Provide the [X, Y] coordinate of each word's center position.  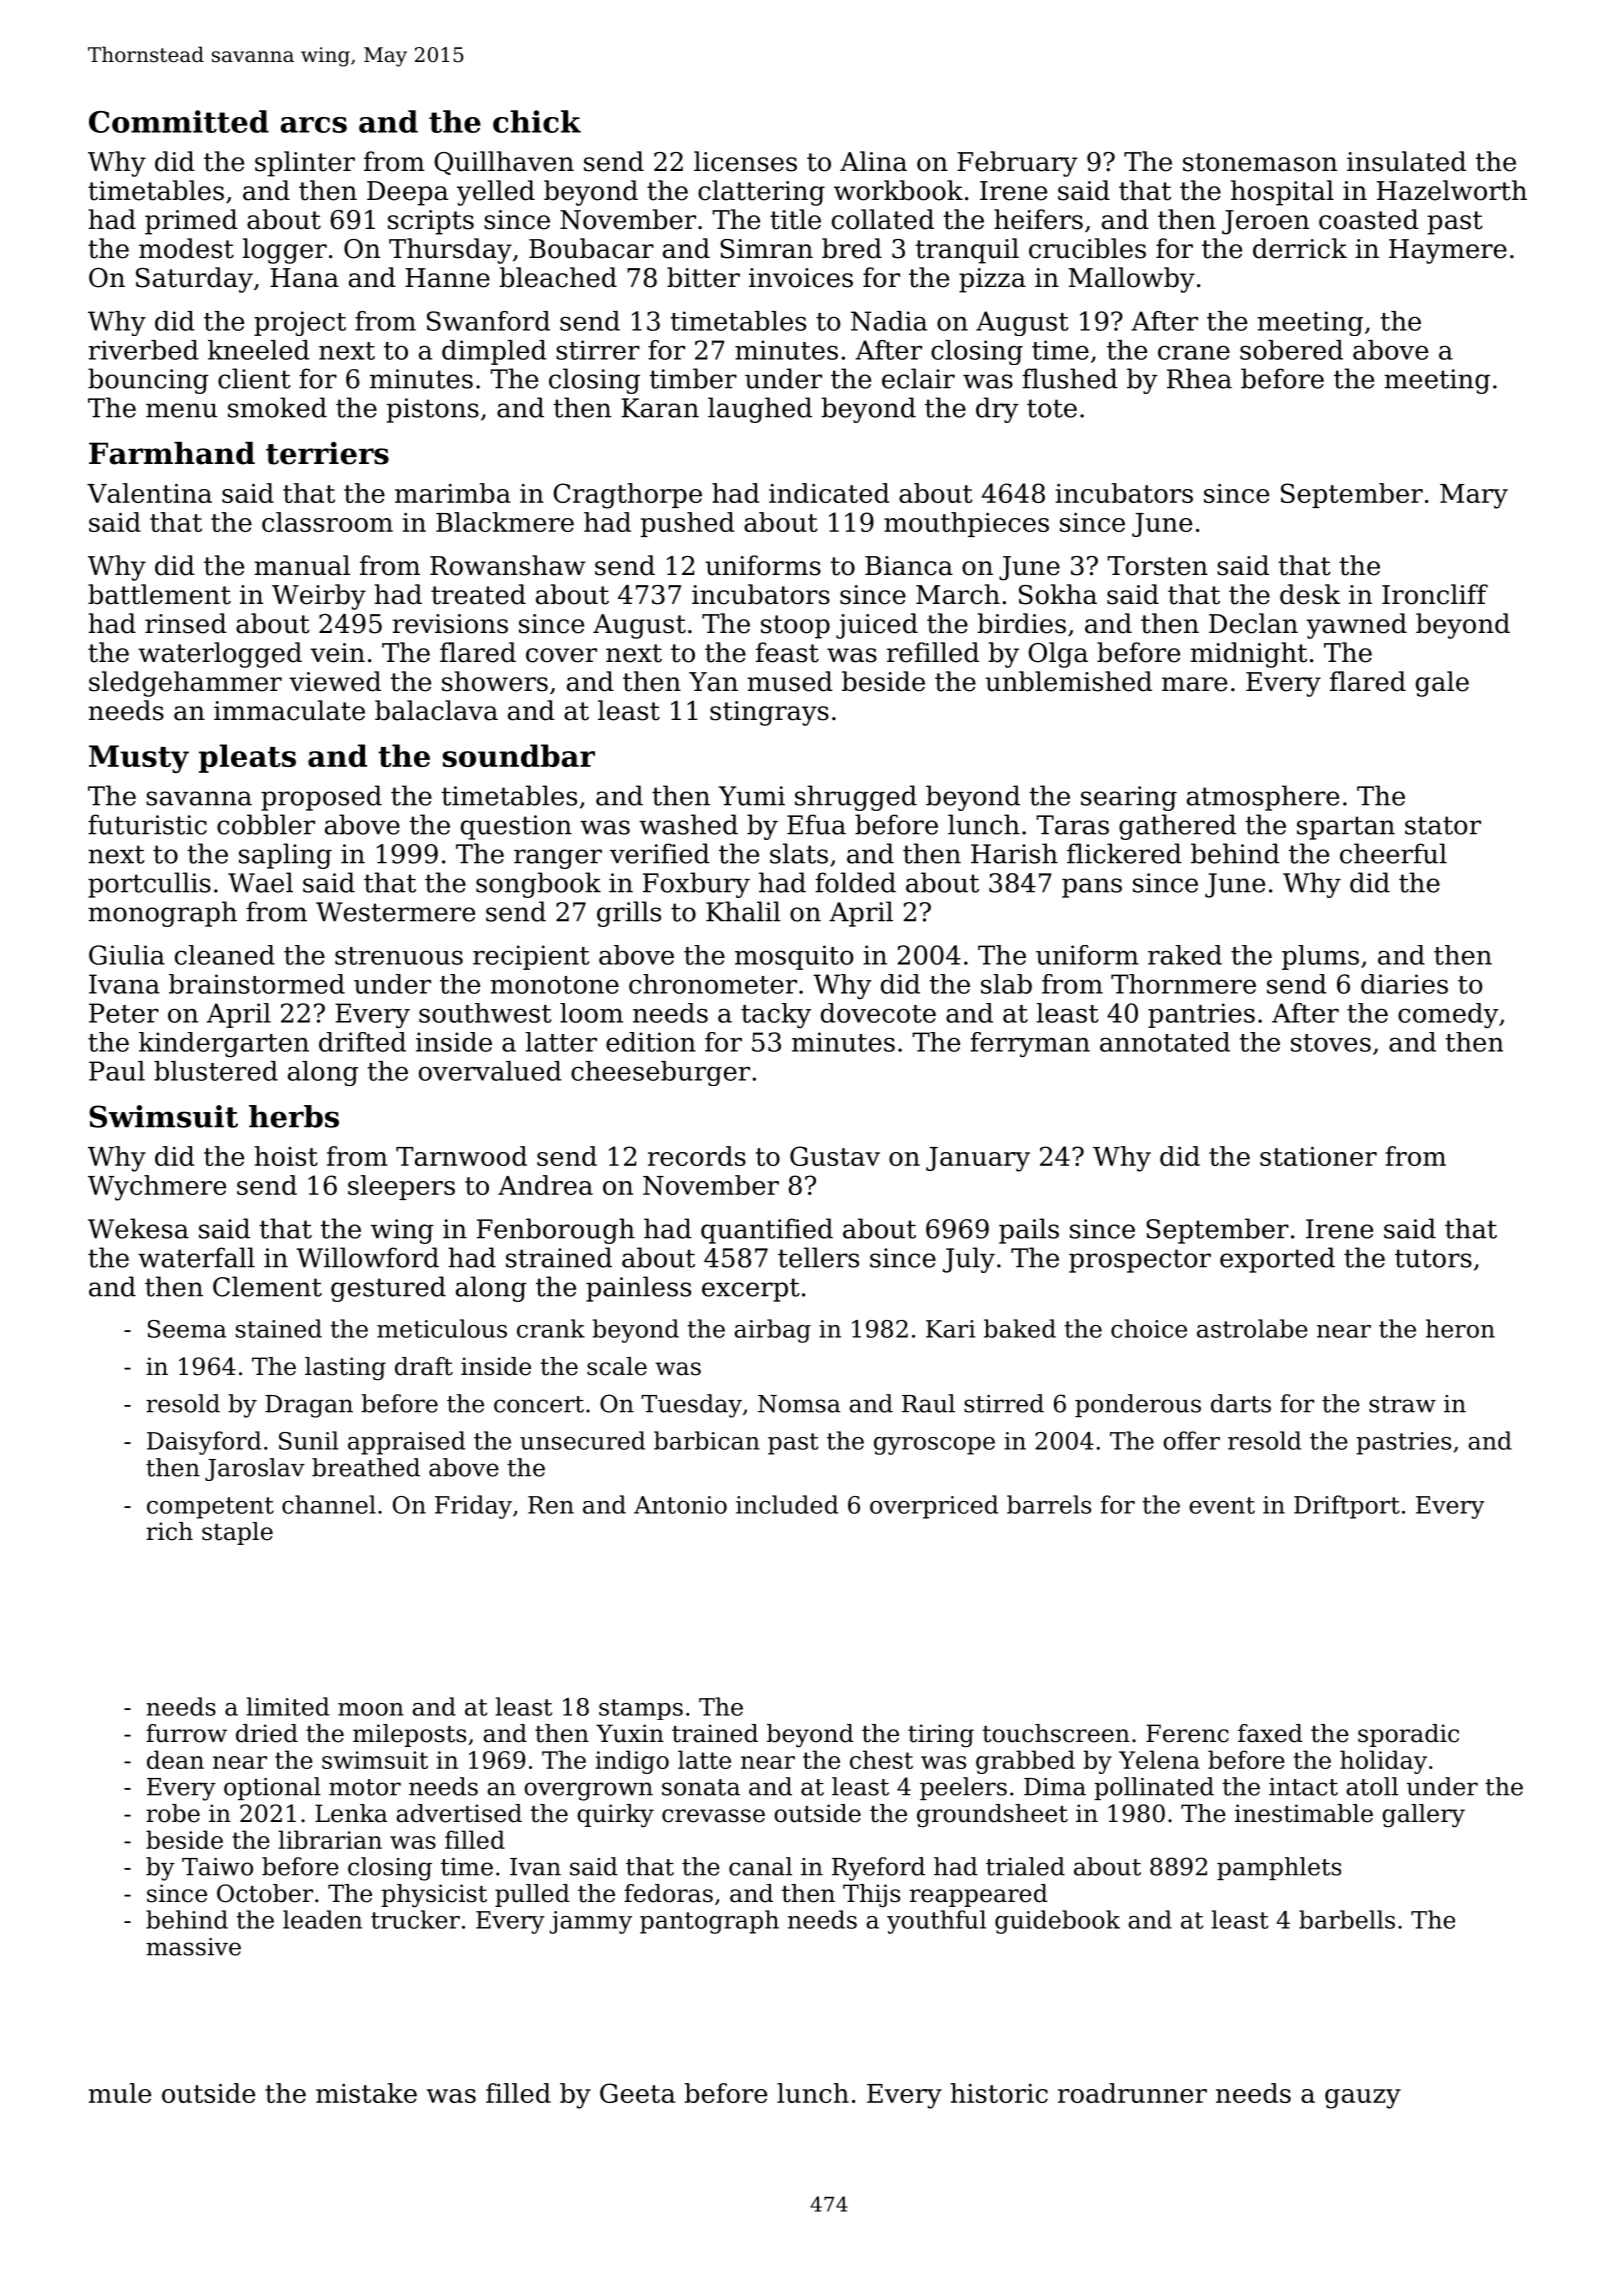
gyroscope [934, 1446]
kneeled [259, 350]
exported [1277, 1260]
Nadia [889, 321]
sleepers [401, 1187]
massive [193, 1947]
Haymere [1448, 251]
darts [1241, 1403]
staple [237, 1533]
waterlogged [220, 655]
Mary [1474, 496]
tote [1052, 408]
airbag [772, 1331]
